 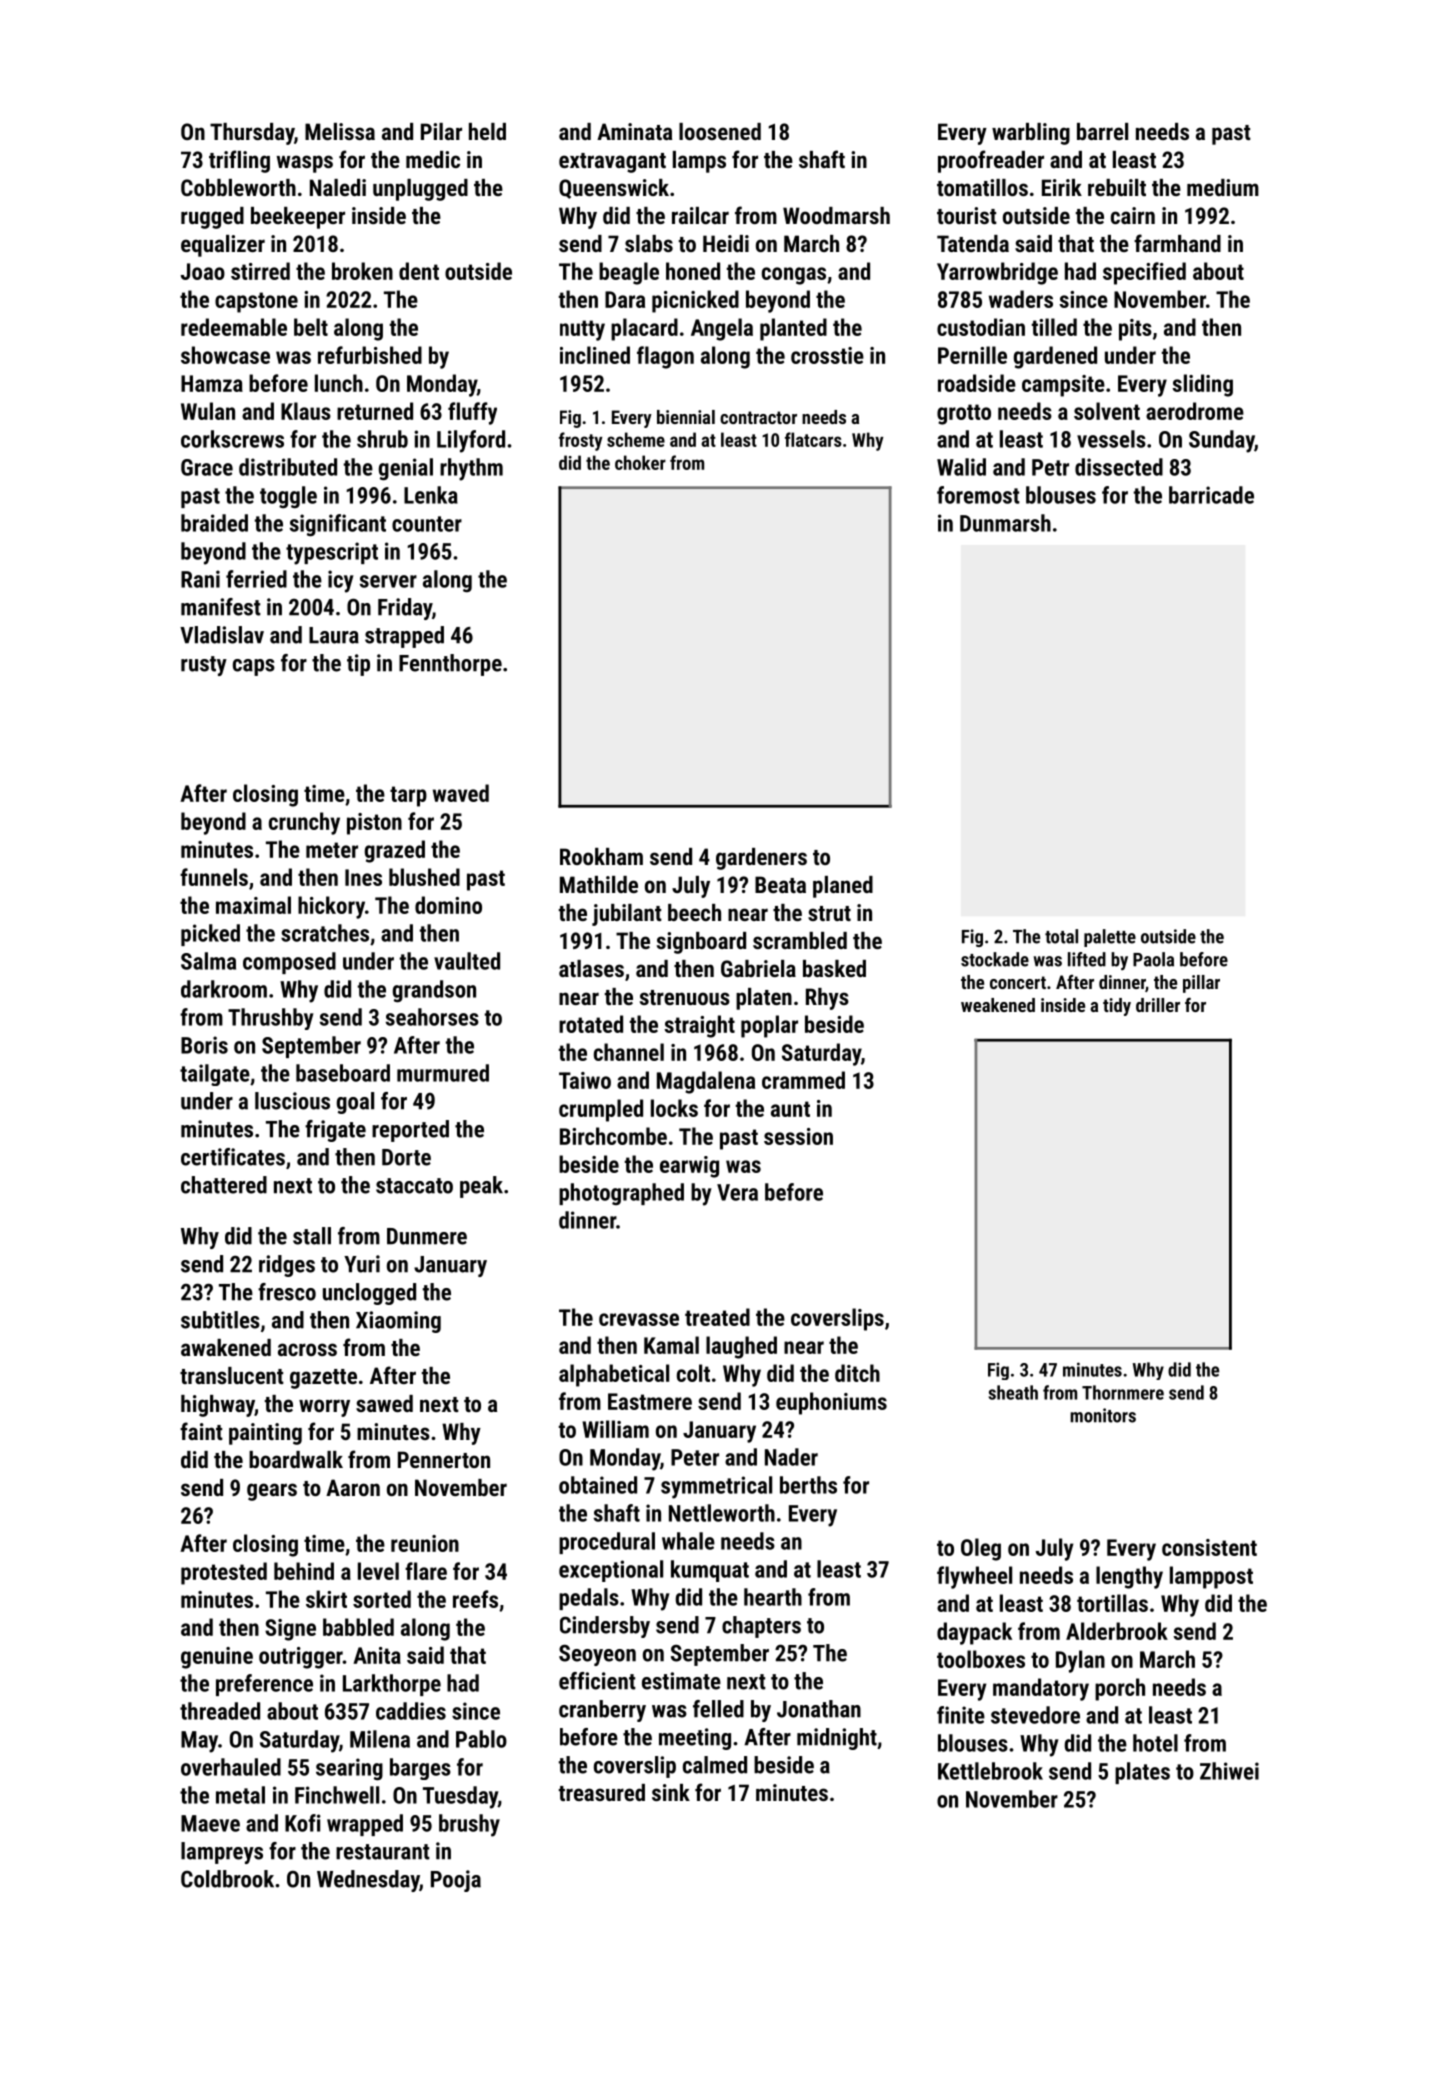 What do you see at coordinates (365, 1825) in the screenshot?
I see `wrapped` at bounding box center [365, 1825].
